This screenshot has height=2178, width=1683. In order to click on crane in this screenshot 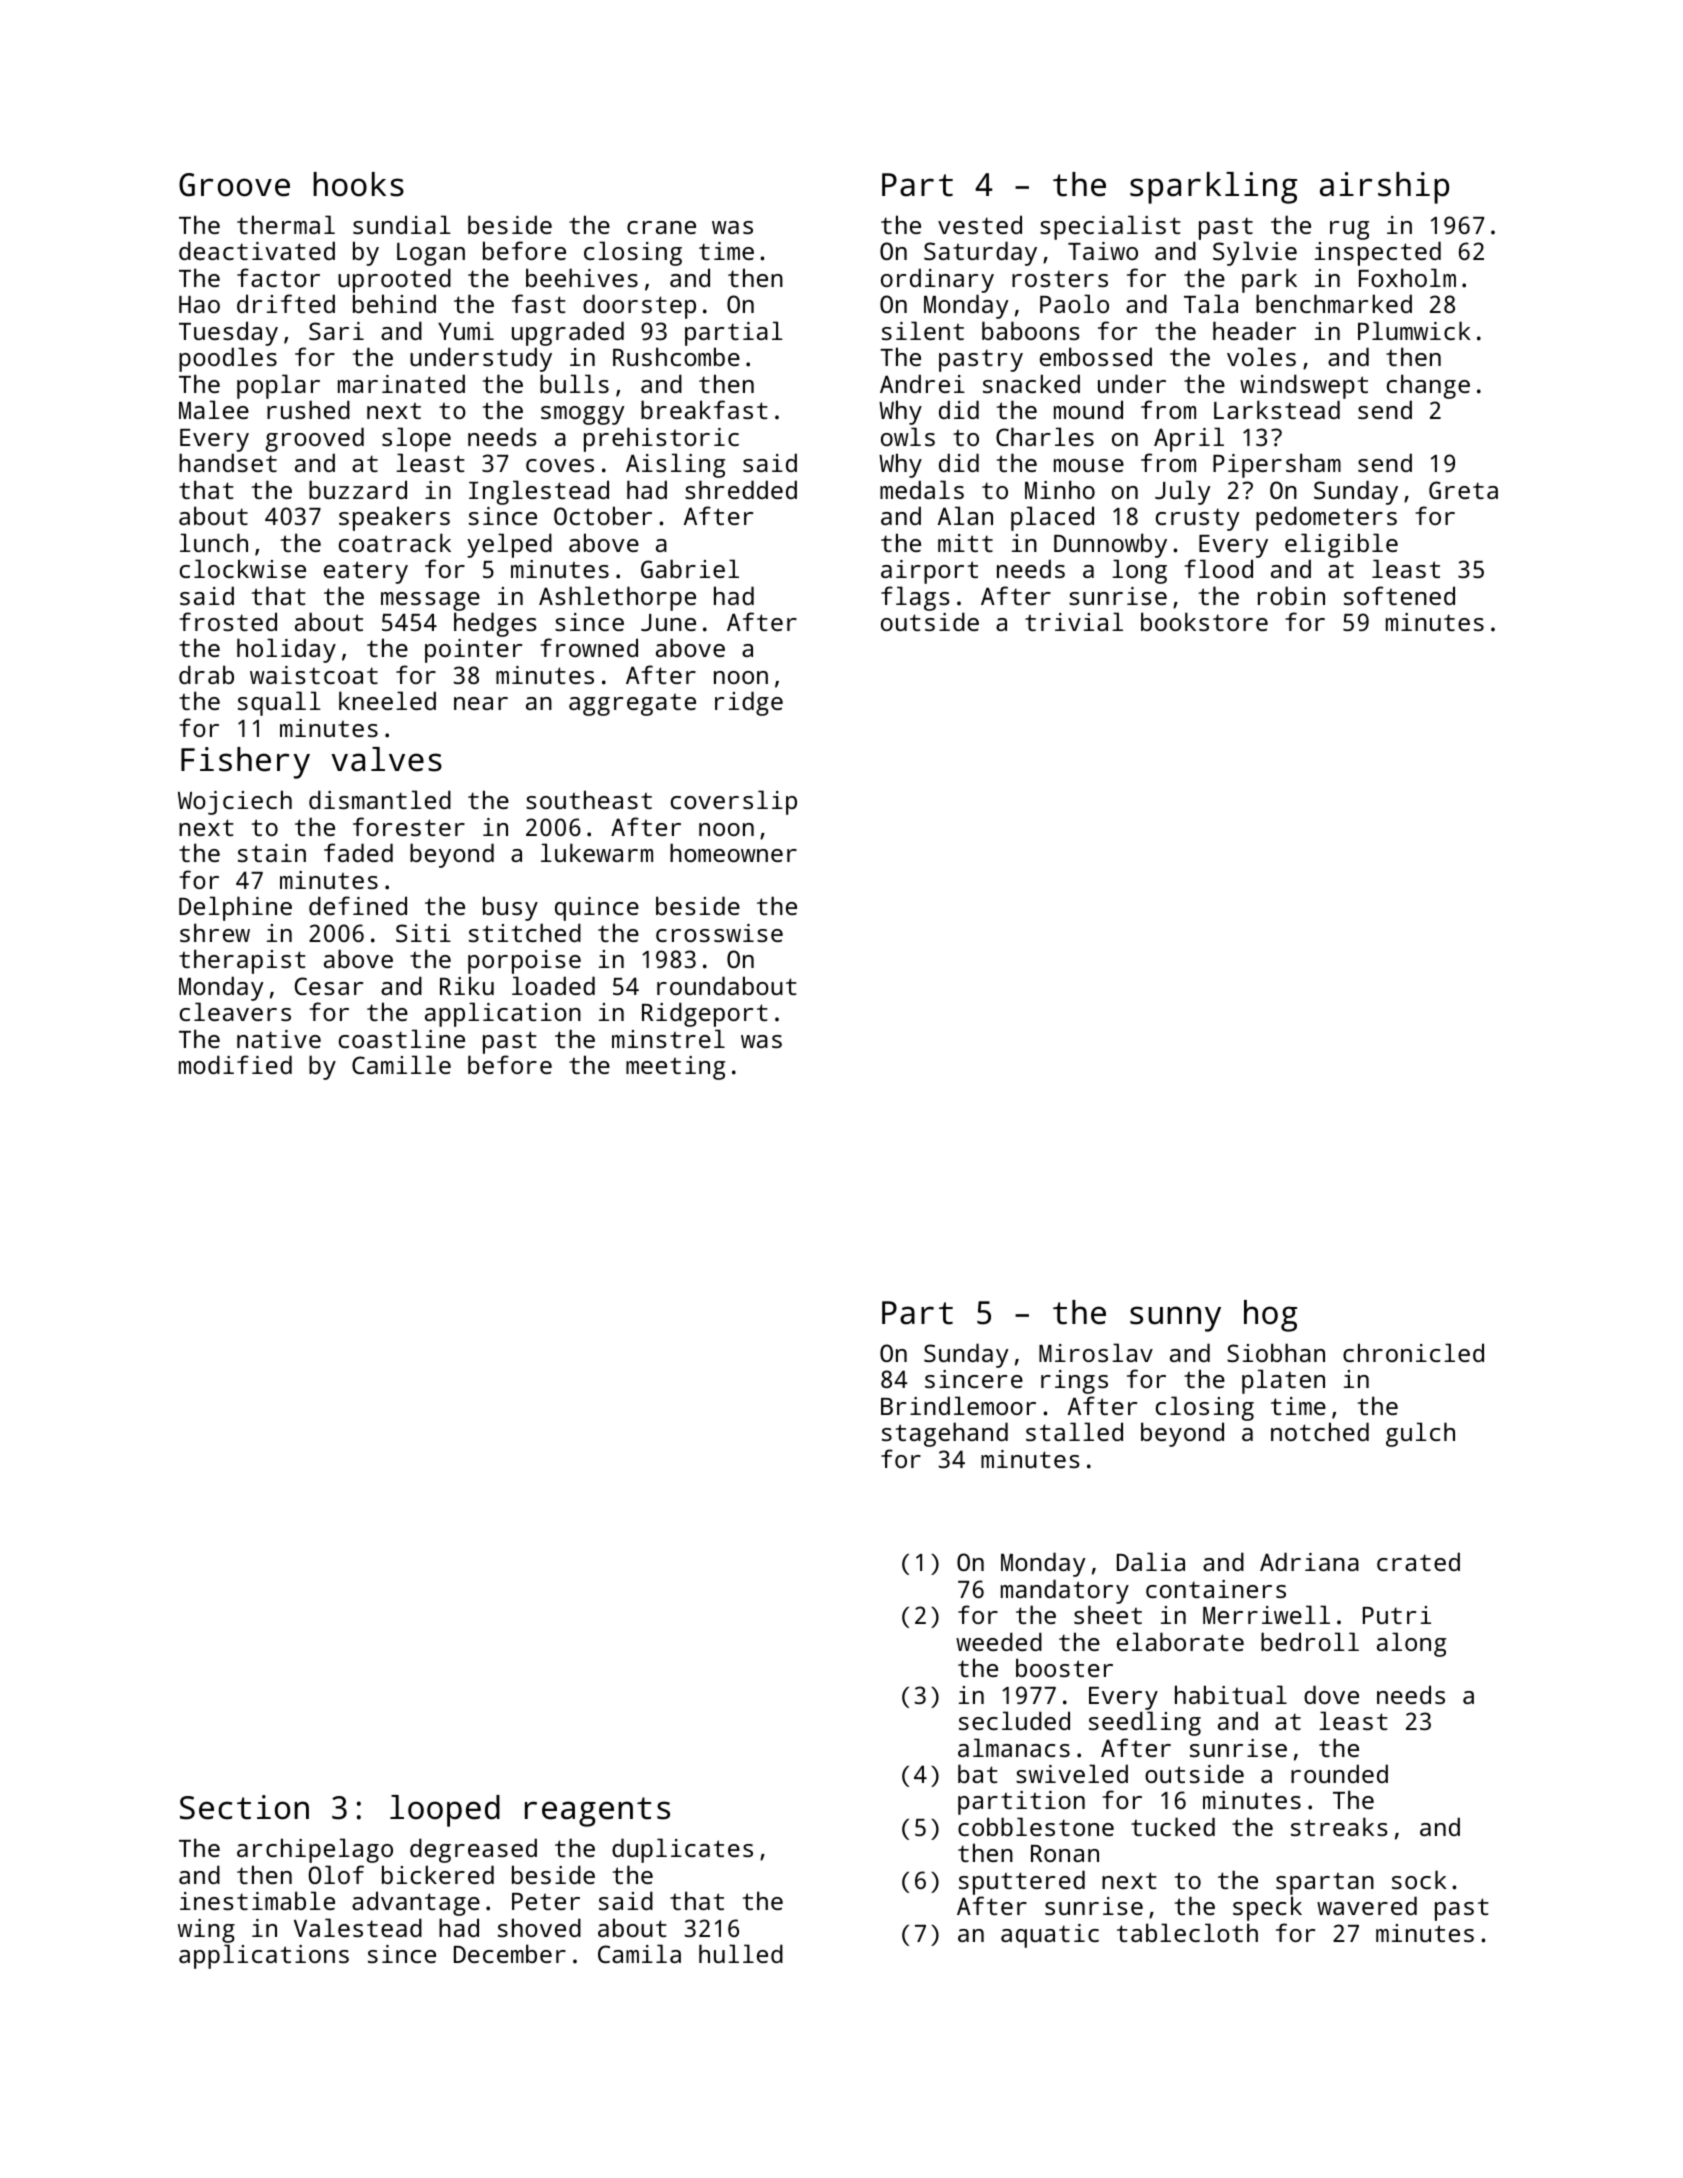, I will do `click(661, 227)`.
